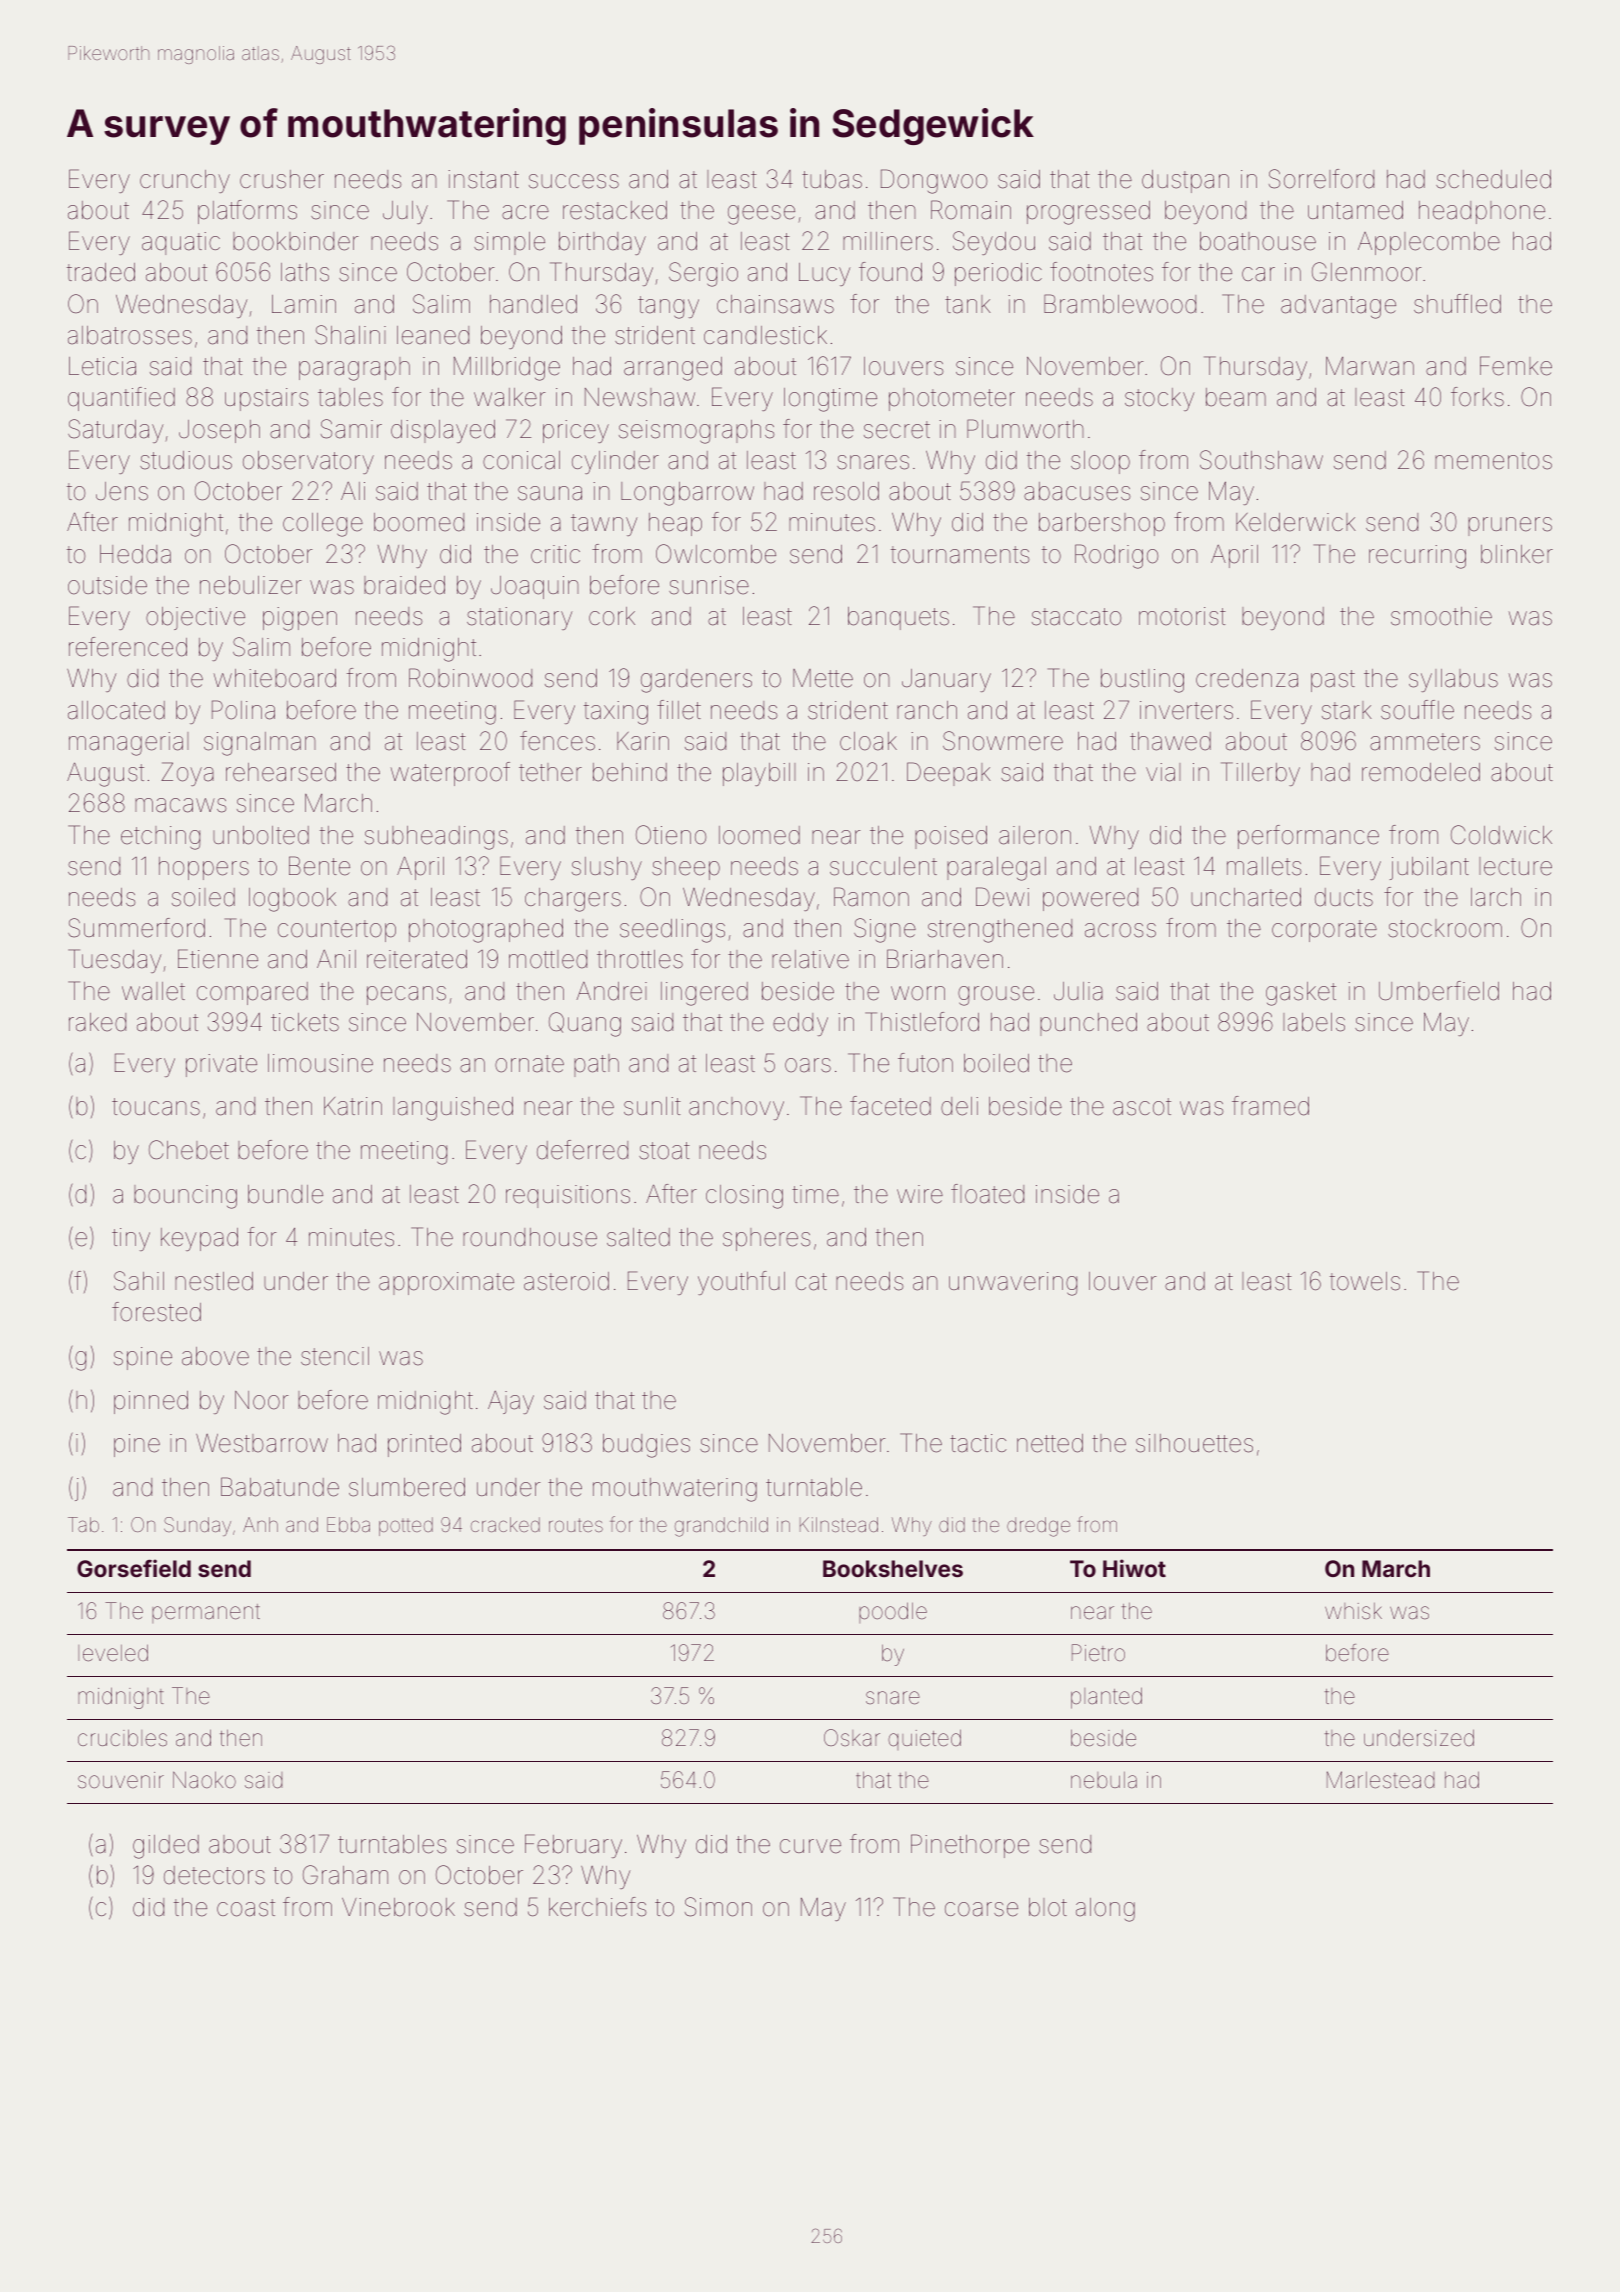  Describe the element at coordinates (483, 179) in the screenshot. I see `instant` at that location.
